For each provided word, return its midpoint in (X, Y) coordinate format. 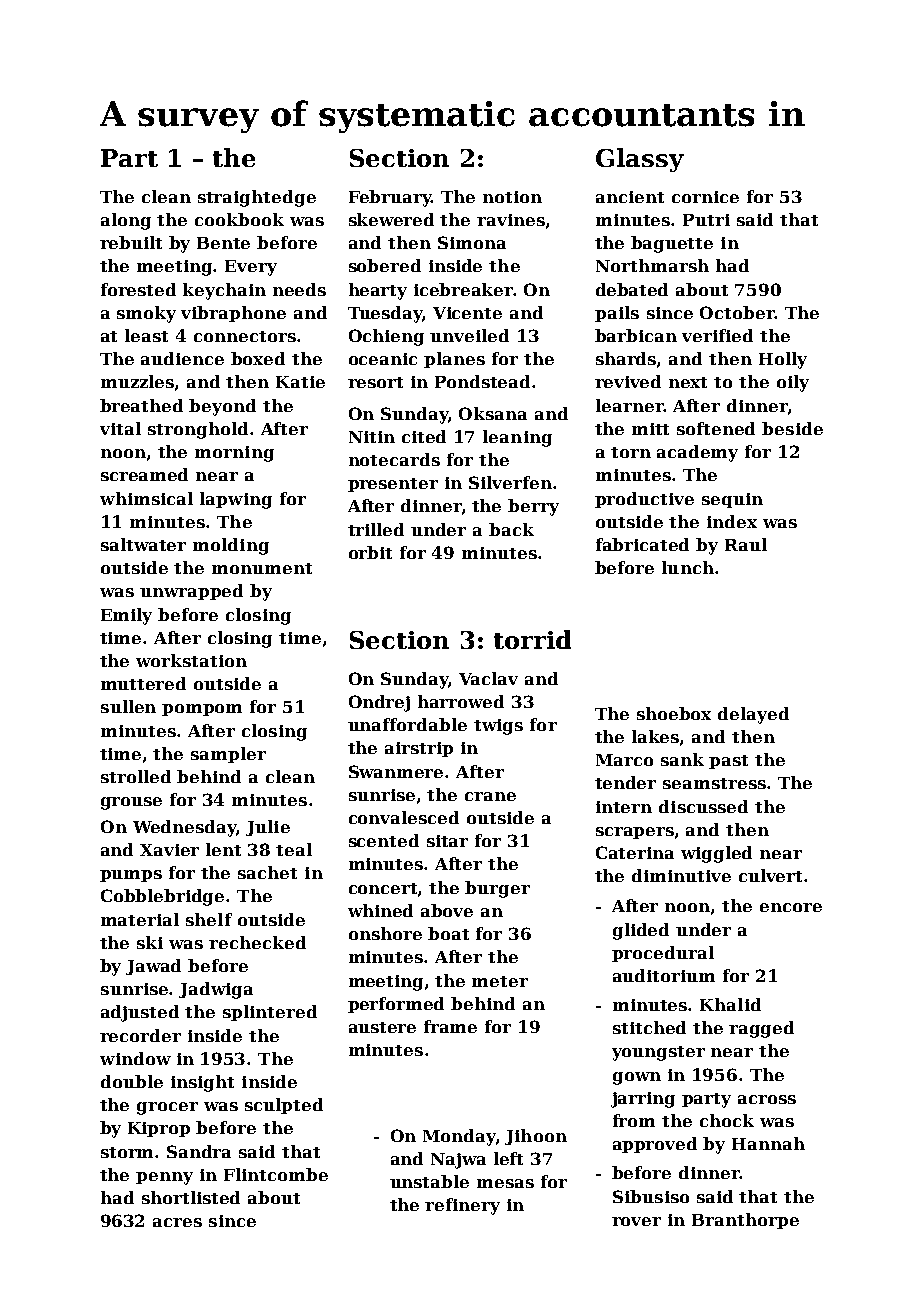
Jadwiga (216, 990)
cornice (705, 197)
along (126, 221)
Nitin (372, 437)
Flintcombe (276, 1174)
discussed (703, 806)
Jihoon (536, 1137)
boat (448, 933)
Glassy (640, 160)
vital (120, 428)
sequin (732, 500)
